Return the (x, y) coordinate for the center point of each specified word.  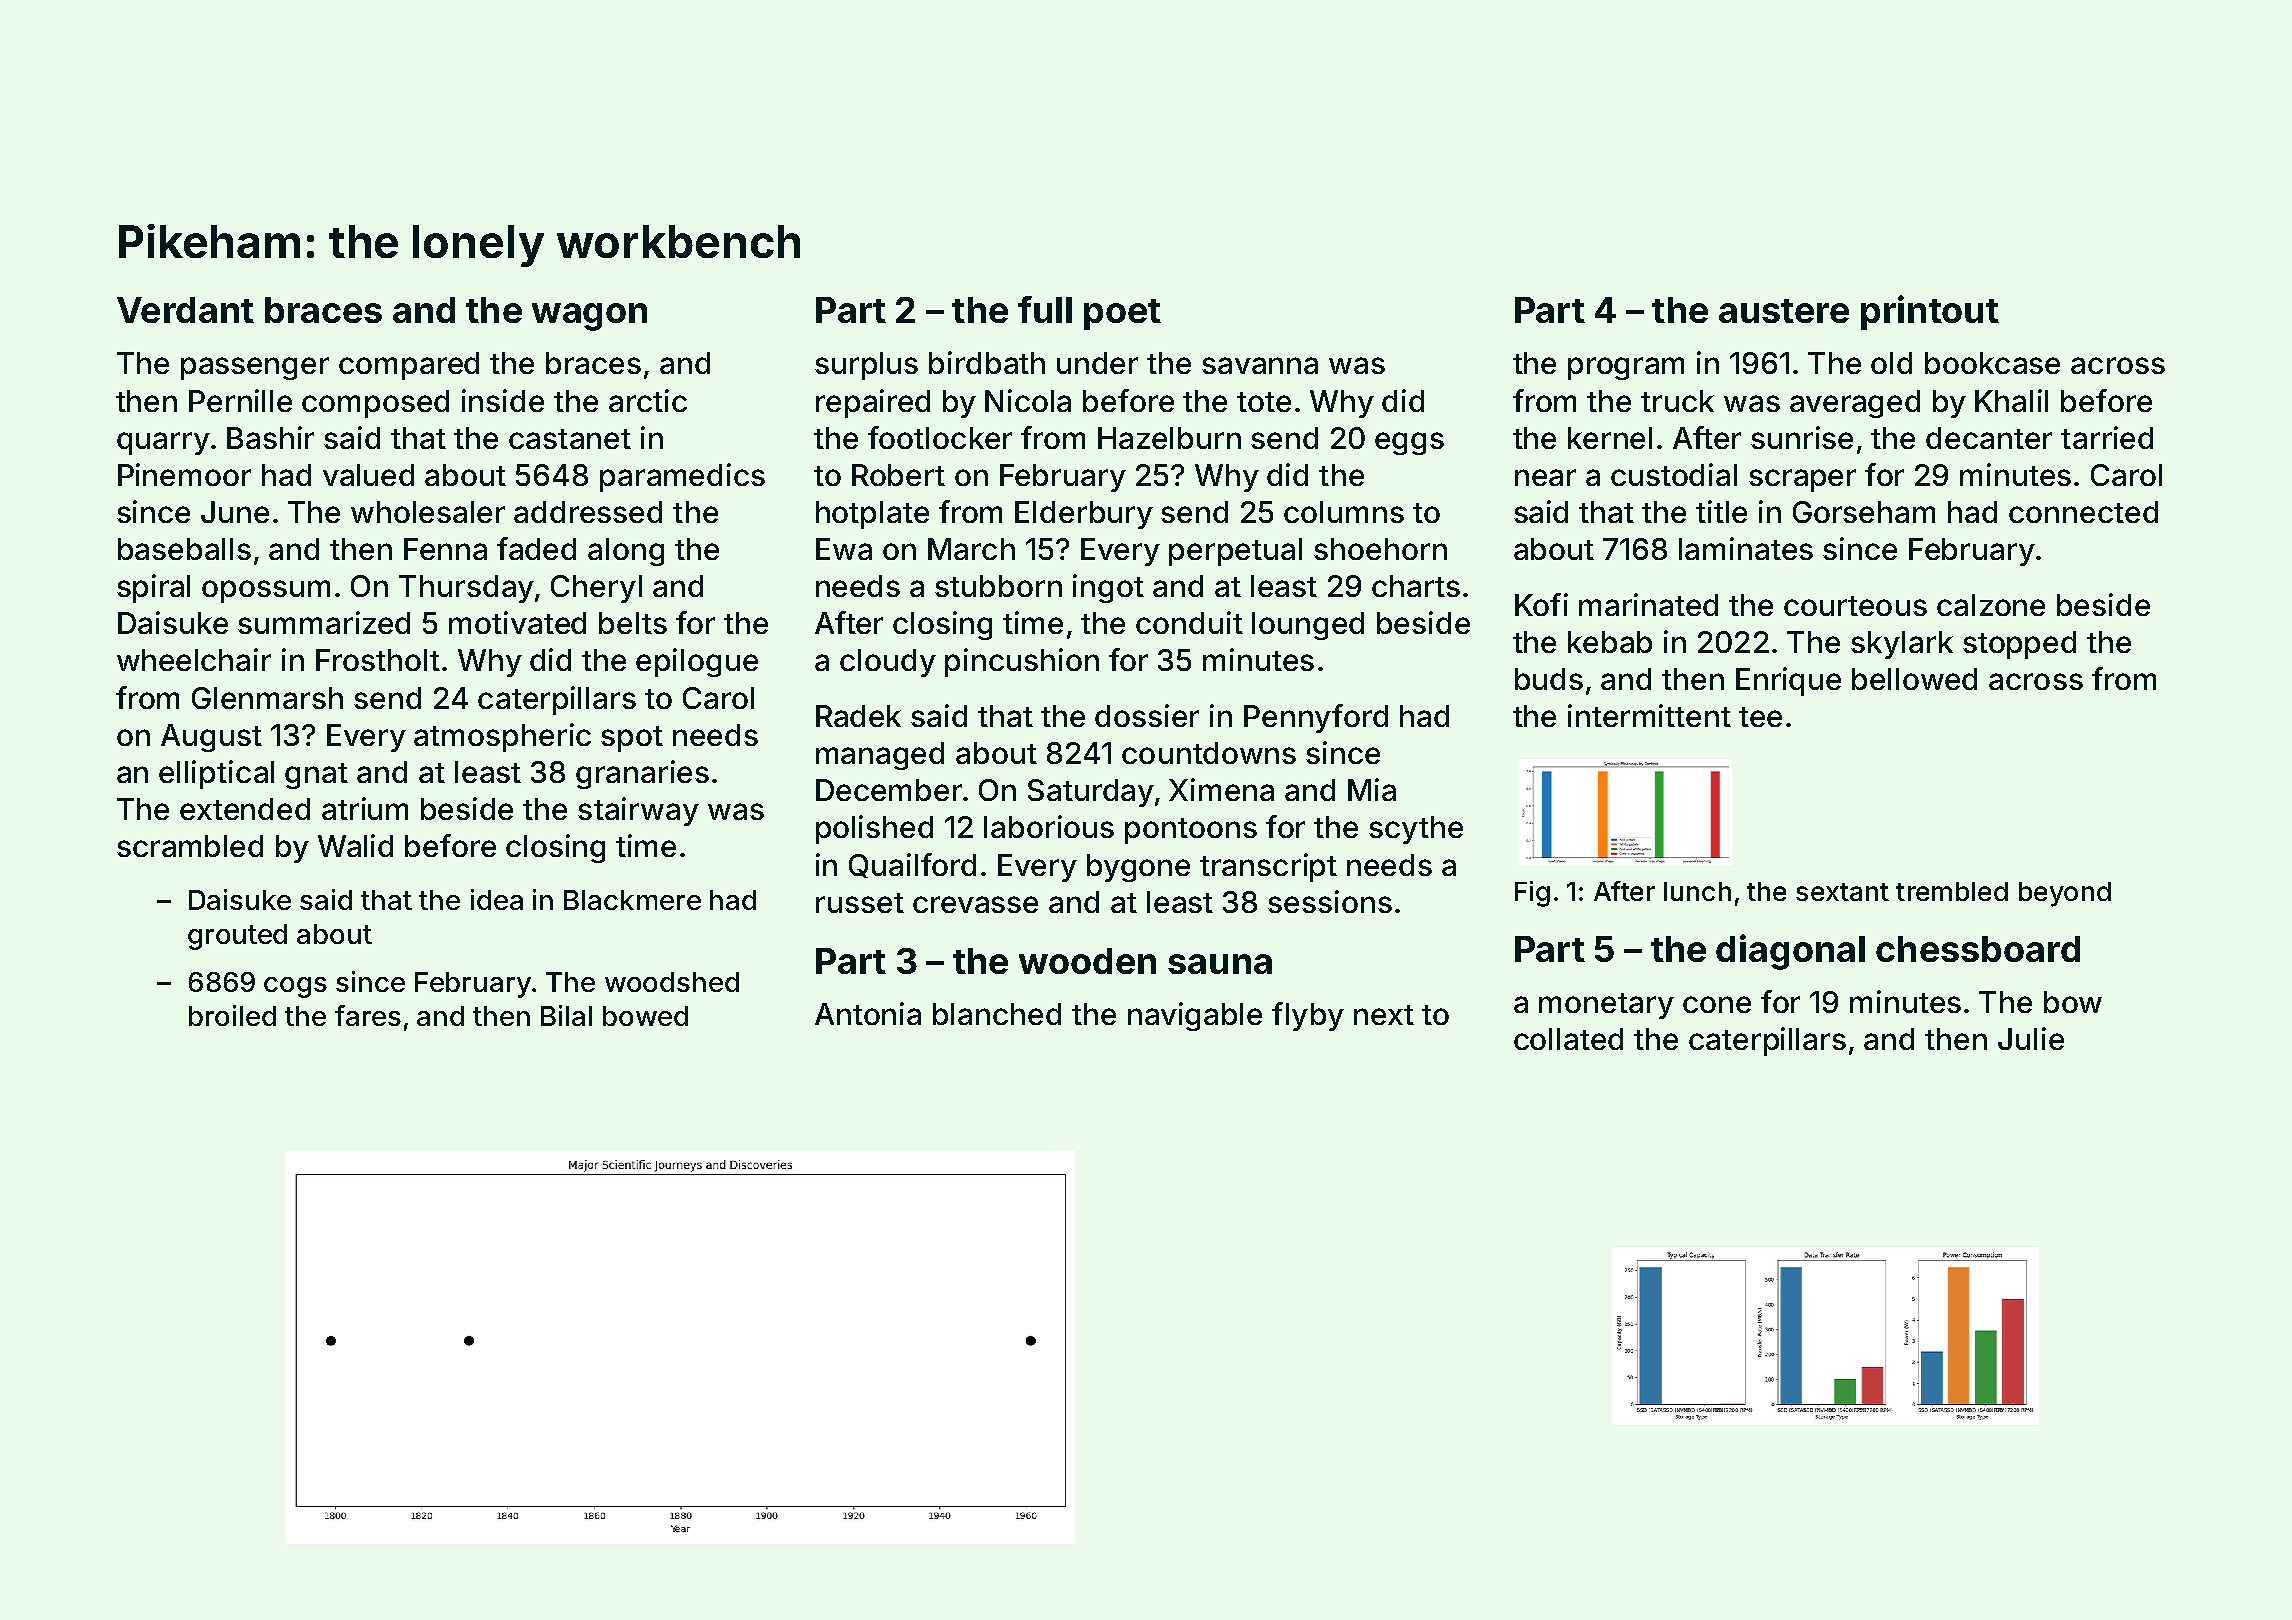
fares (368, 1015)
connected (2083, 512)
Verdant (185, 310)
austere (1784, 311)
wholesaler (428, 512)
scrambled (190, 846)
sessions (1330, 901)
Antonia (868, 1013)
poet (1122, 314)
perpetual (1235, 552)
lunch (1697, 891)
